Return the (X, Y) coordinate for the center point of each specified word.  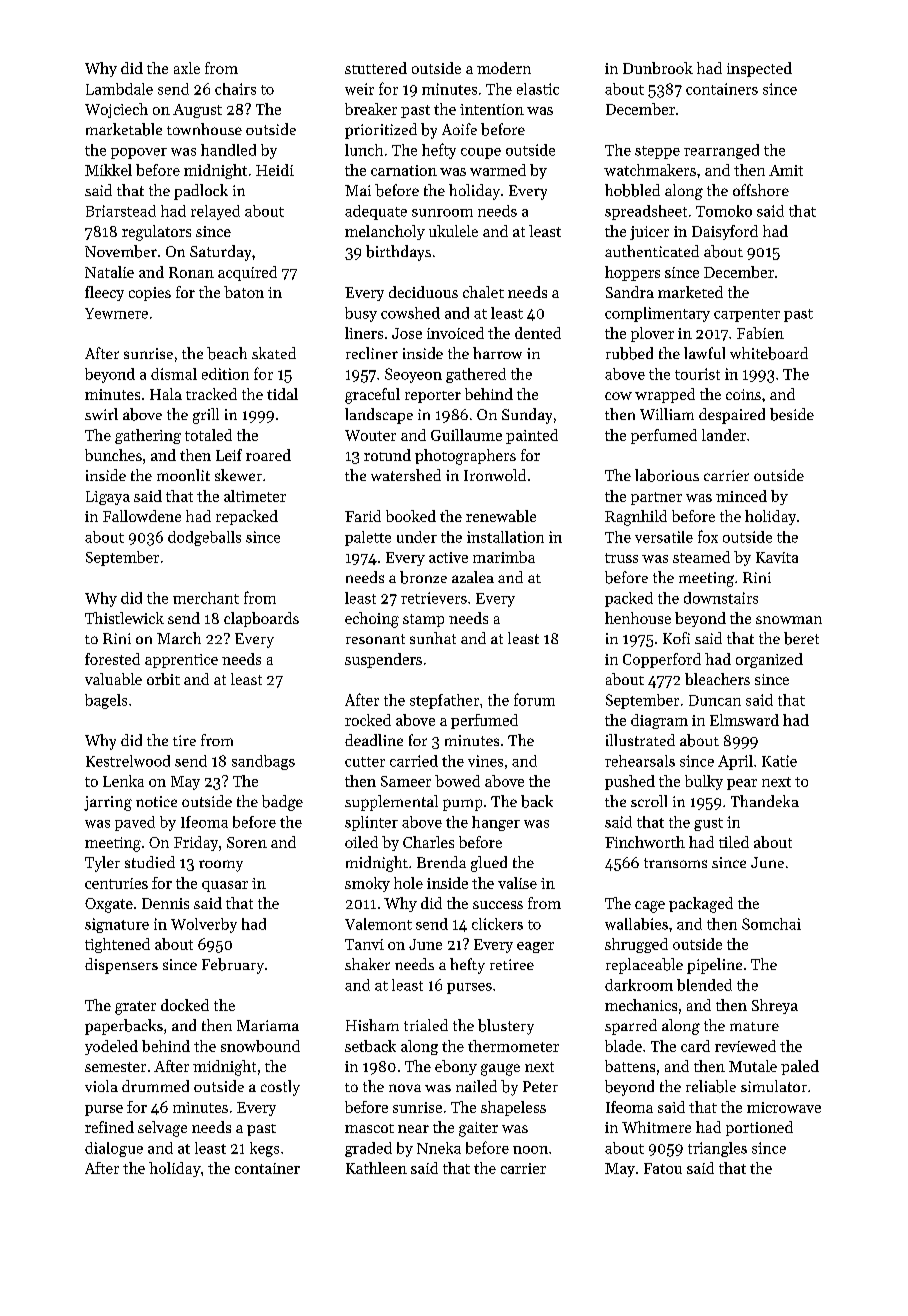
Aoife (459, 129)
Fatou (663, 1168)
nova (405, 1088)
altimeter (255, 496)
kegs (264, 1149)
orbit (163, 679)
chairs (235, 89)
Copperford (662, 660)
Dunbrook (658, 68)
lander (724, 435)
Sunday (527, 416)
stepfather (444, 701)
